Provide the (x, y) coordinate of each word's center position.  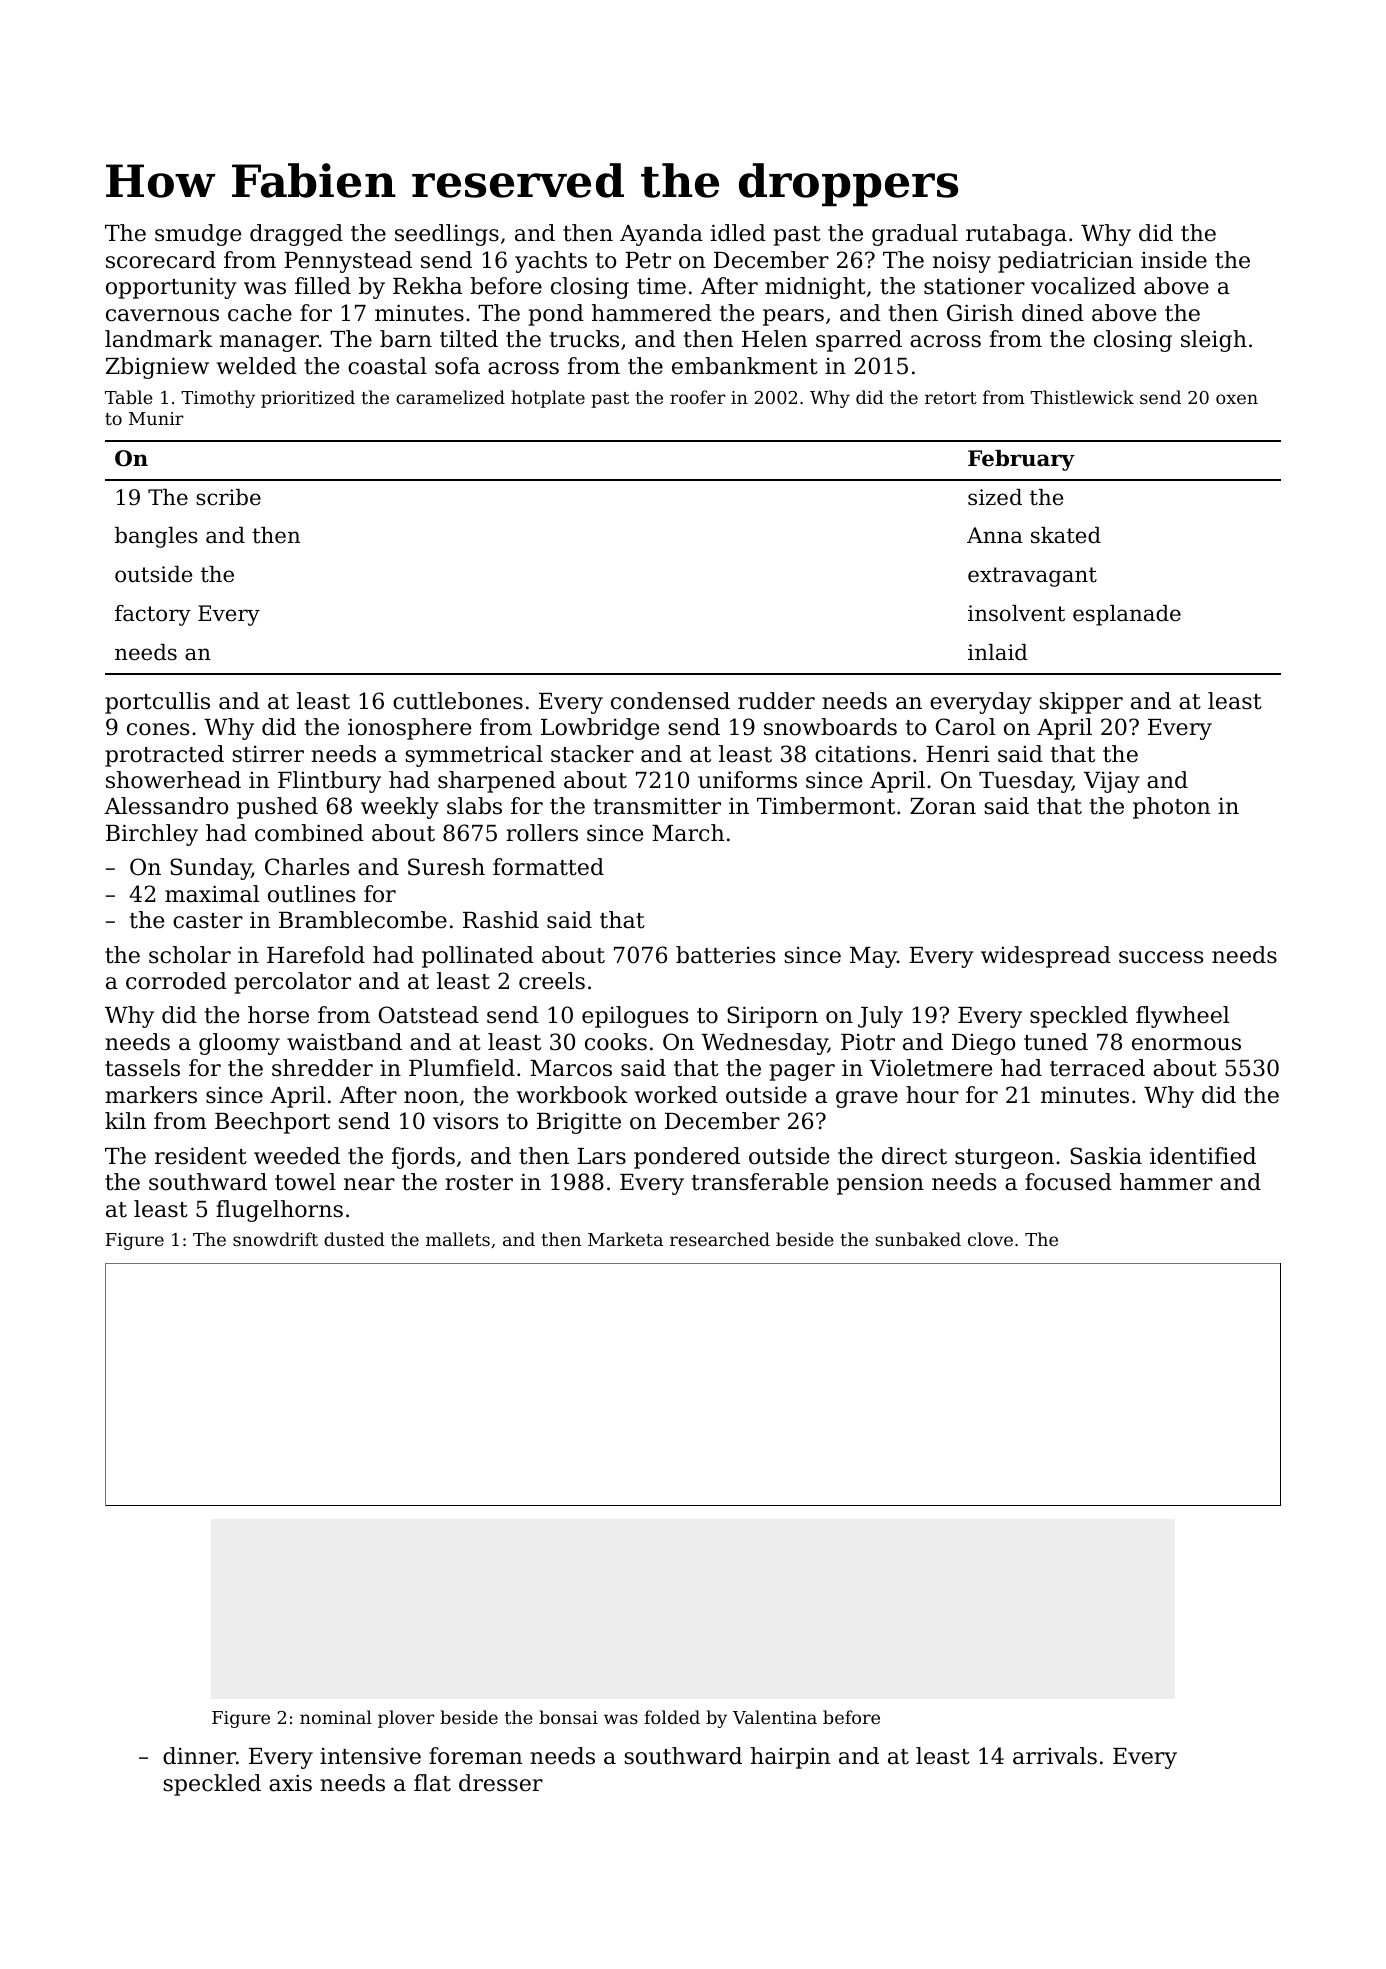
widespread (1046, 957)
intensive (370, 1756)
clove (990, 1239)
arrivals (1055, 1756)
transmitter (657, 806)
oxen (1237, 399)
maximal (212, 894)
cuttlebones (458, 701)
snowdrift (275, 1239)
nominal (336, 1717)
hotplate (548, 399)
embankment (745, 366)
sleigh (1214, 341)
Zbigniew (157, 368)
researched (720, 1239)
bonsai (568, 1717)
